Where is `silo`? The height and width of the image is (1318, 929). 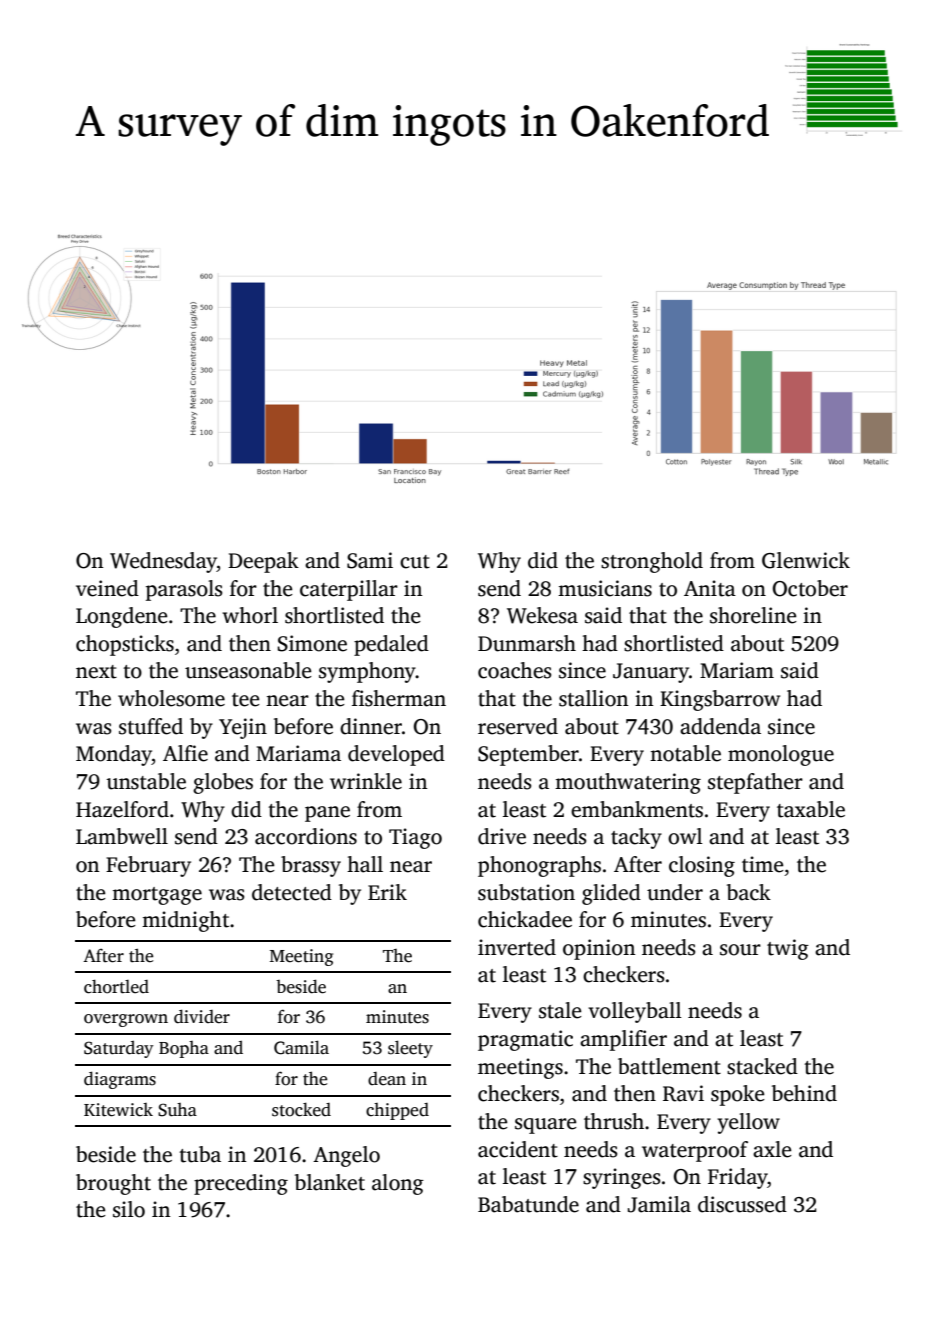
silo is located at coordinates (129, 1209).
